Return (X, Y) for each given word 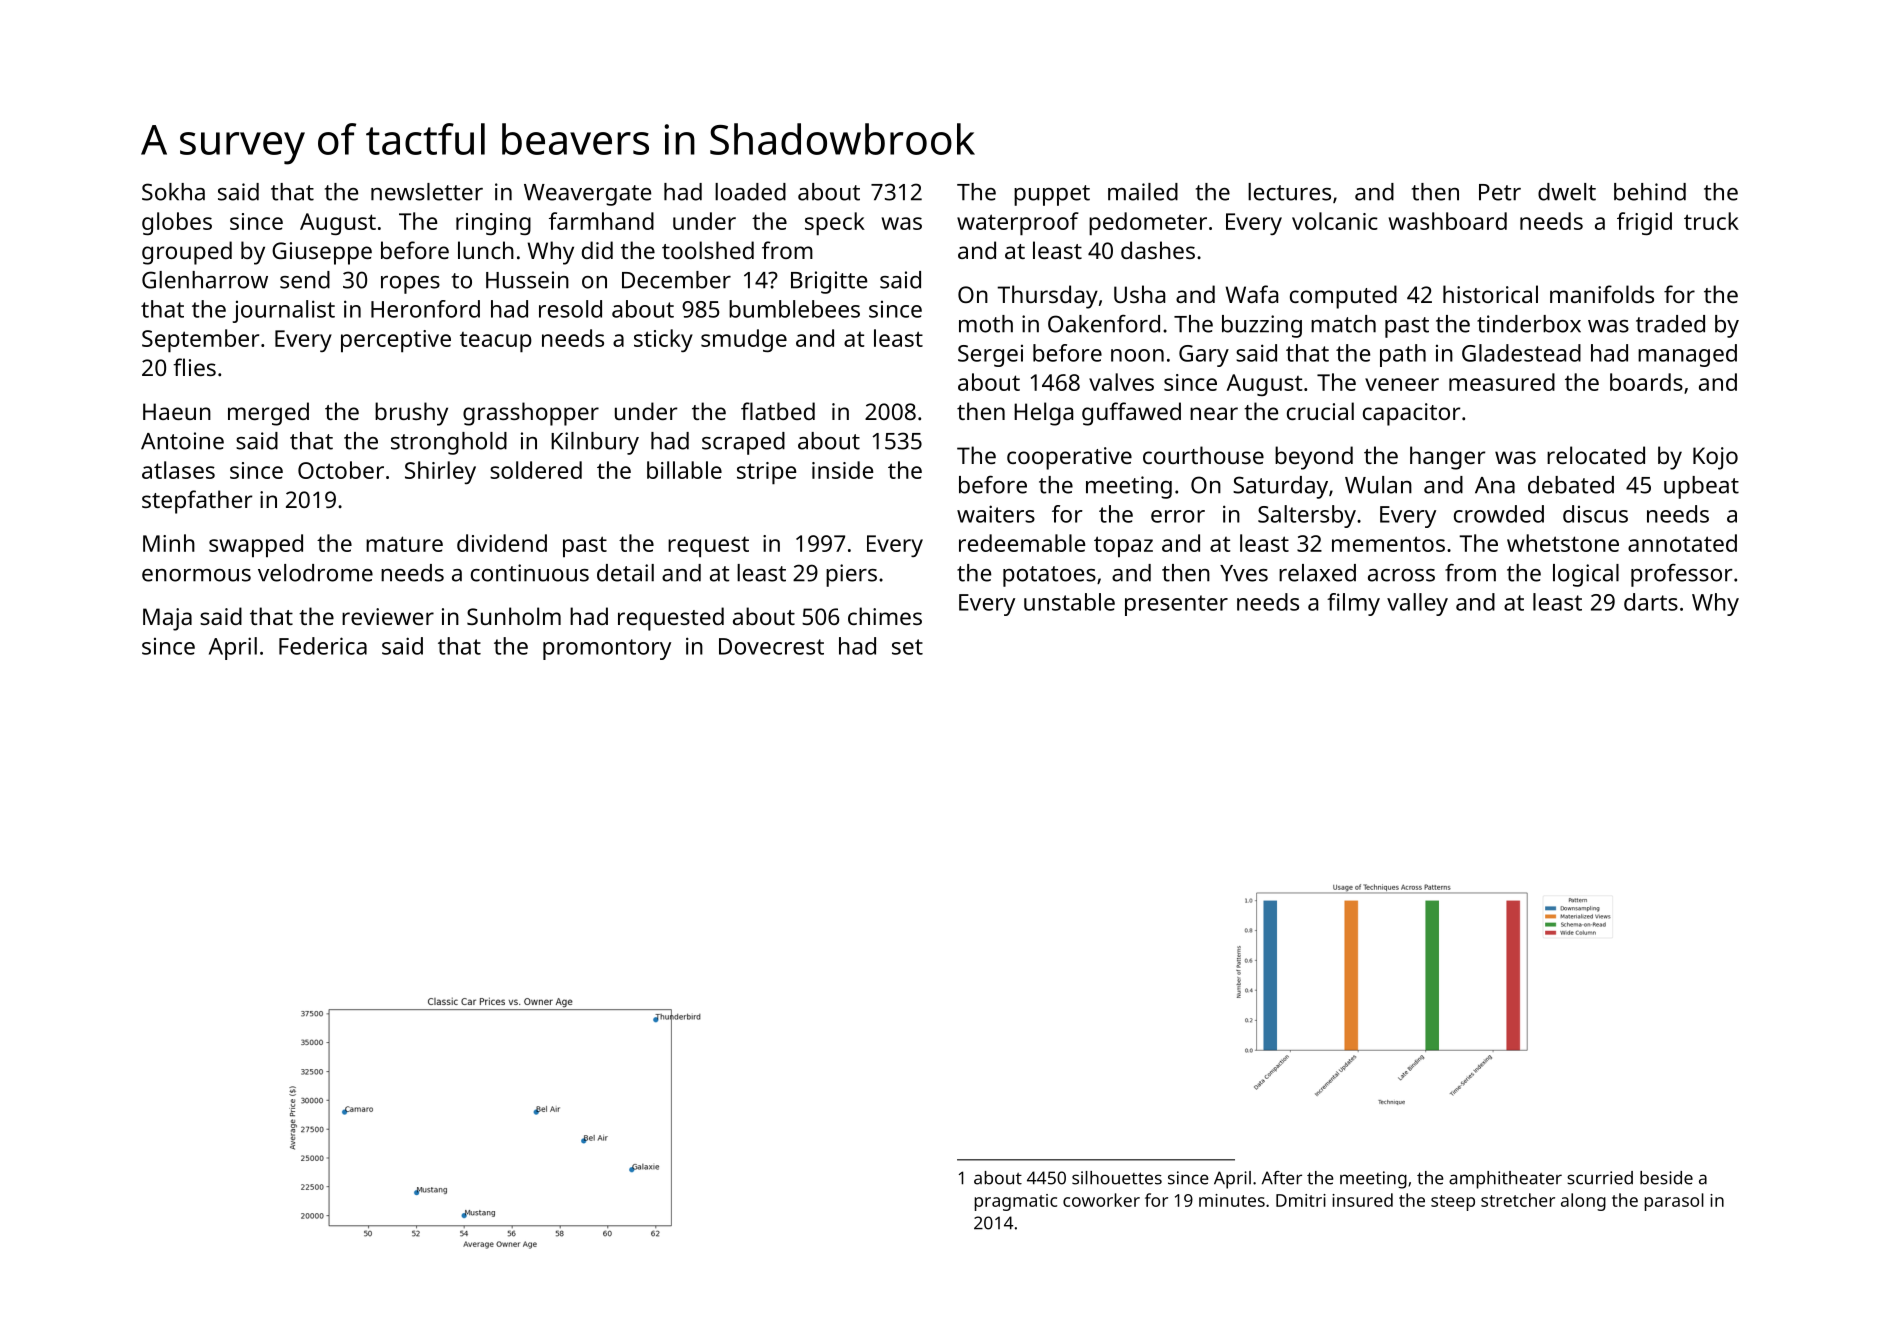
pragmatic (1015, 1202)
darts (1651, 602)
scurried (1600, 1178)
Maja (167, 619)
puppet (1052, 195)
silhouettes (1117, 1178)
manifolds (1602, 294)
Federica (323, 646)
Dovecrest (771, 646)
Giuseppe (322, 253)
